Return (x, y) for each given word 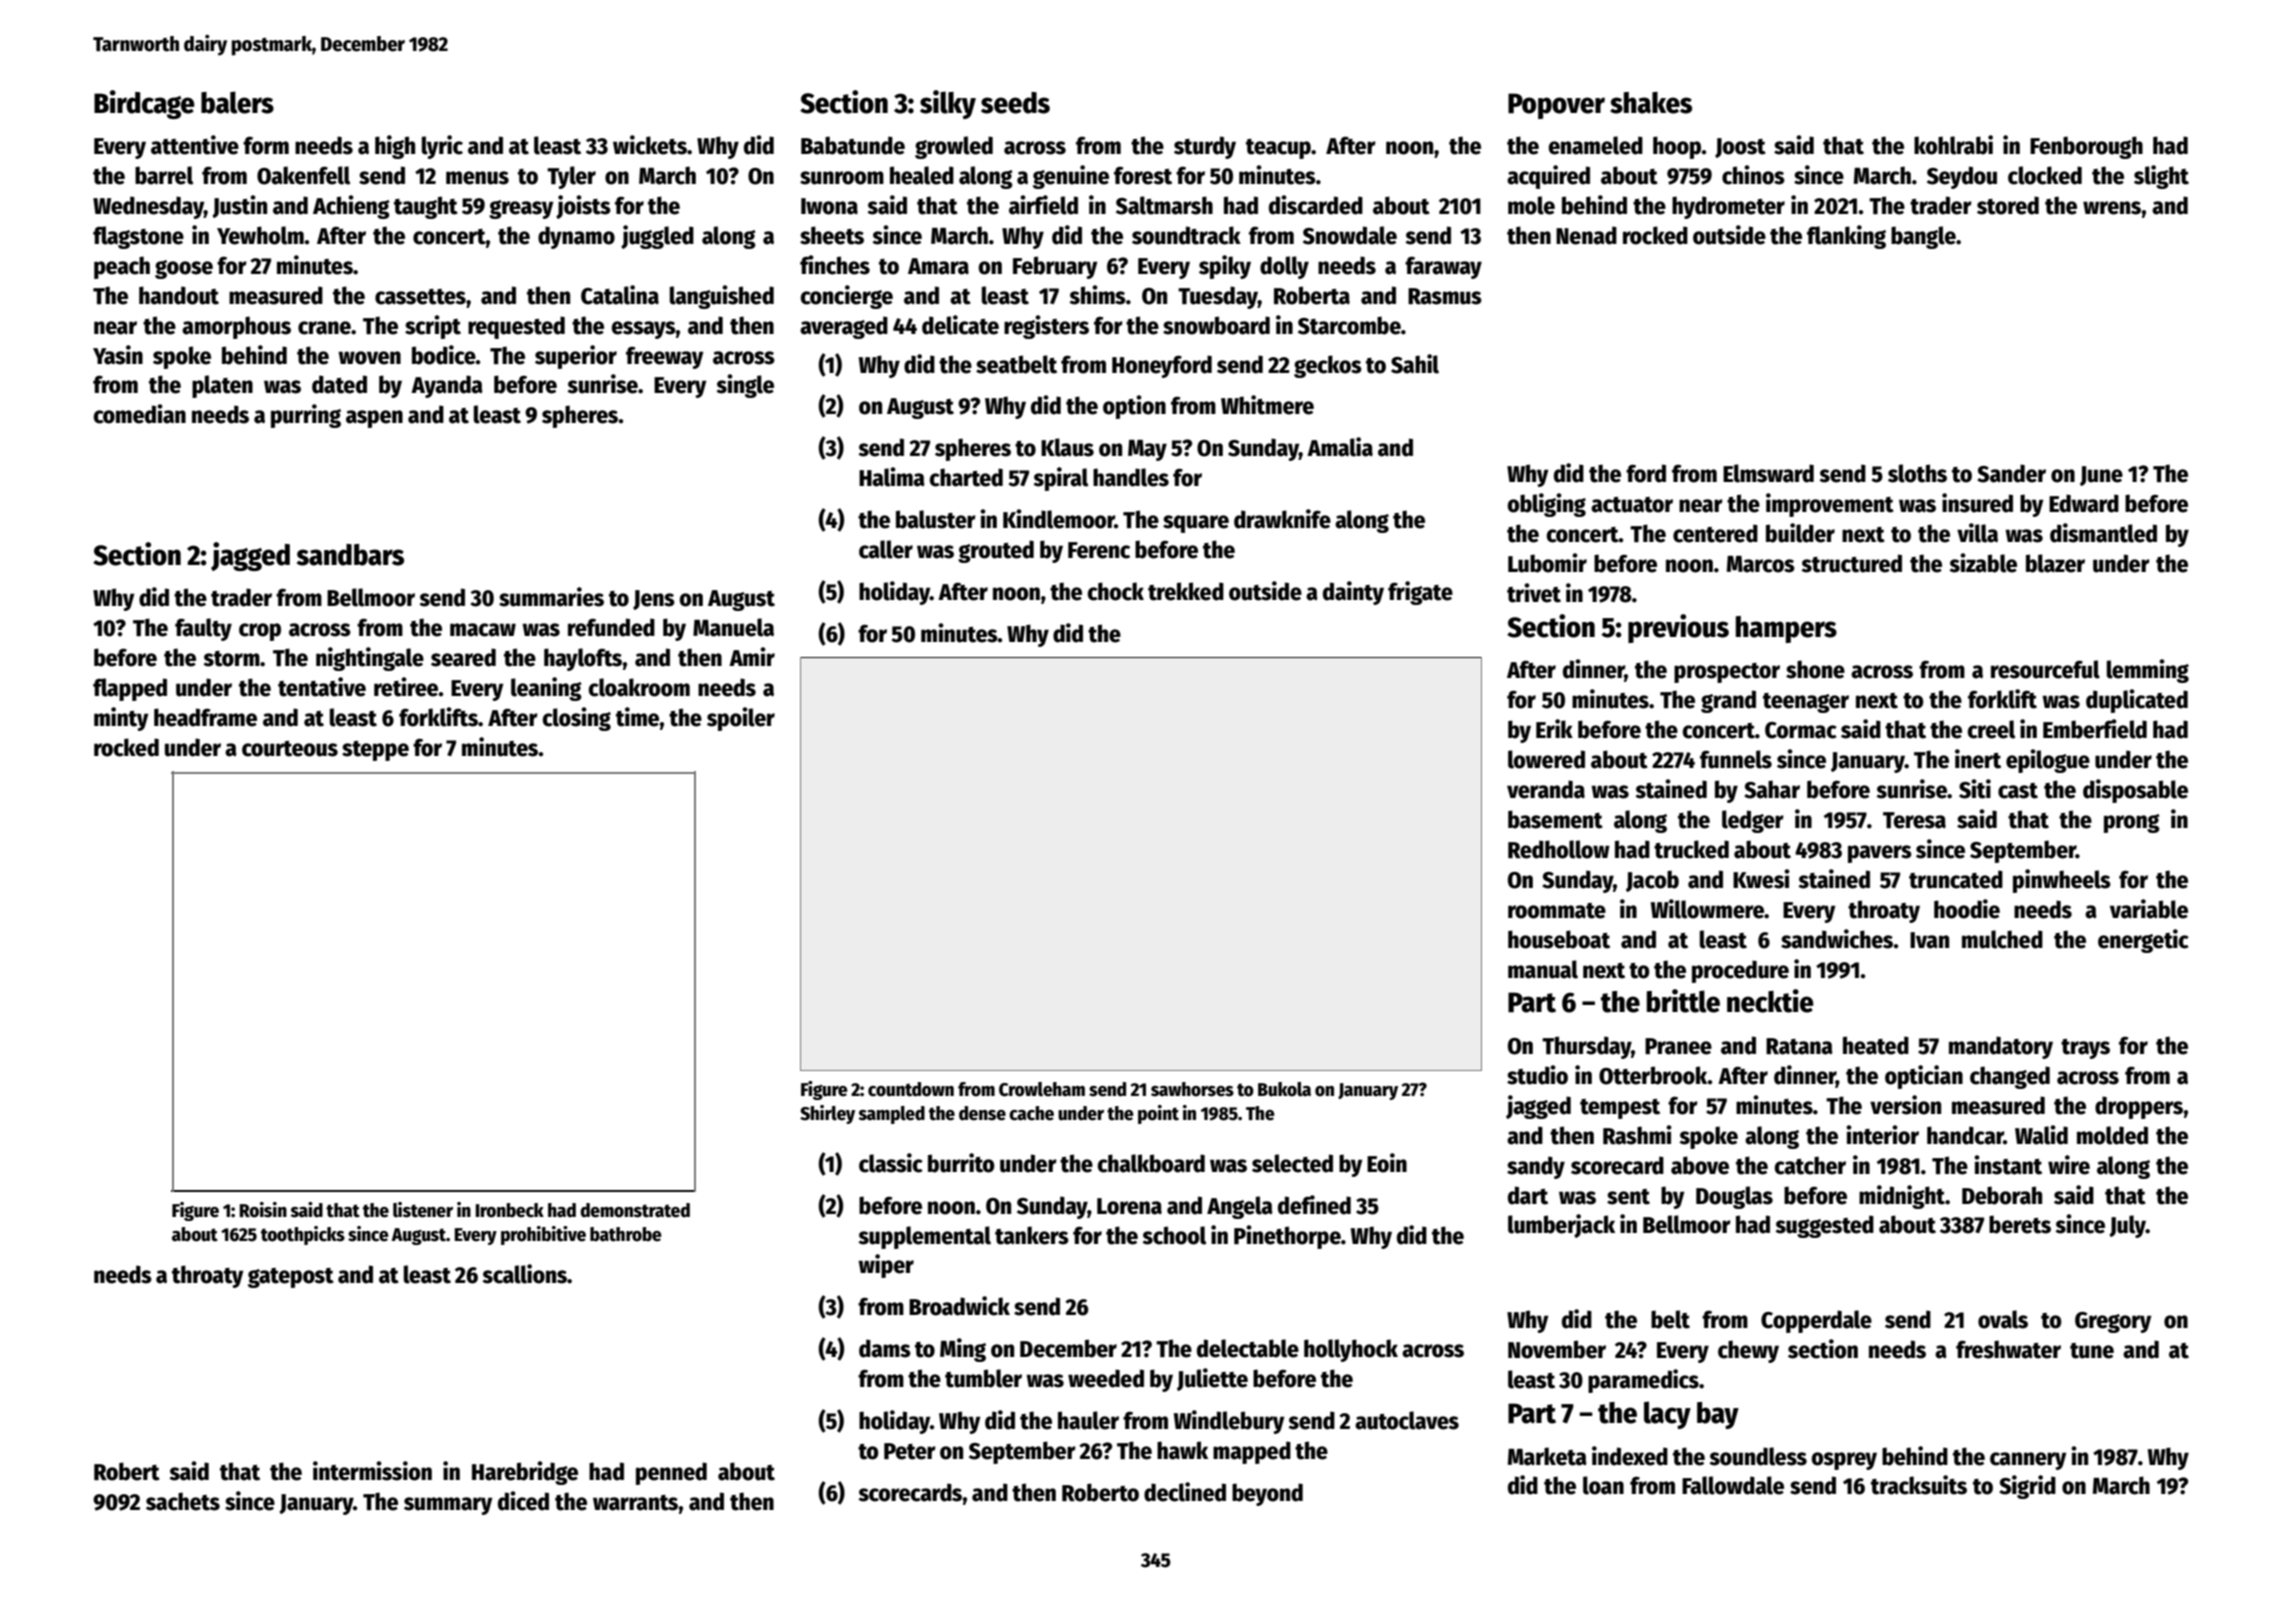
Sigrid (2027, 1487)
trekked (1186, 591)
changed (2010, 1077)
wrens (2112, 208)
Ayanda (447, 386)
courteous (290, 749)
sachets (183, 1501)
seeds (1015, 103)
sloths (1917, 473)
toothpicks (303, 1235)
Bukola (1284, 1089)
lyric (442, 147)
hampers (1786, 629)
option (1134, 407)
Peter (910, 1451)
